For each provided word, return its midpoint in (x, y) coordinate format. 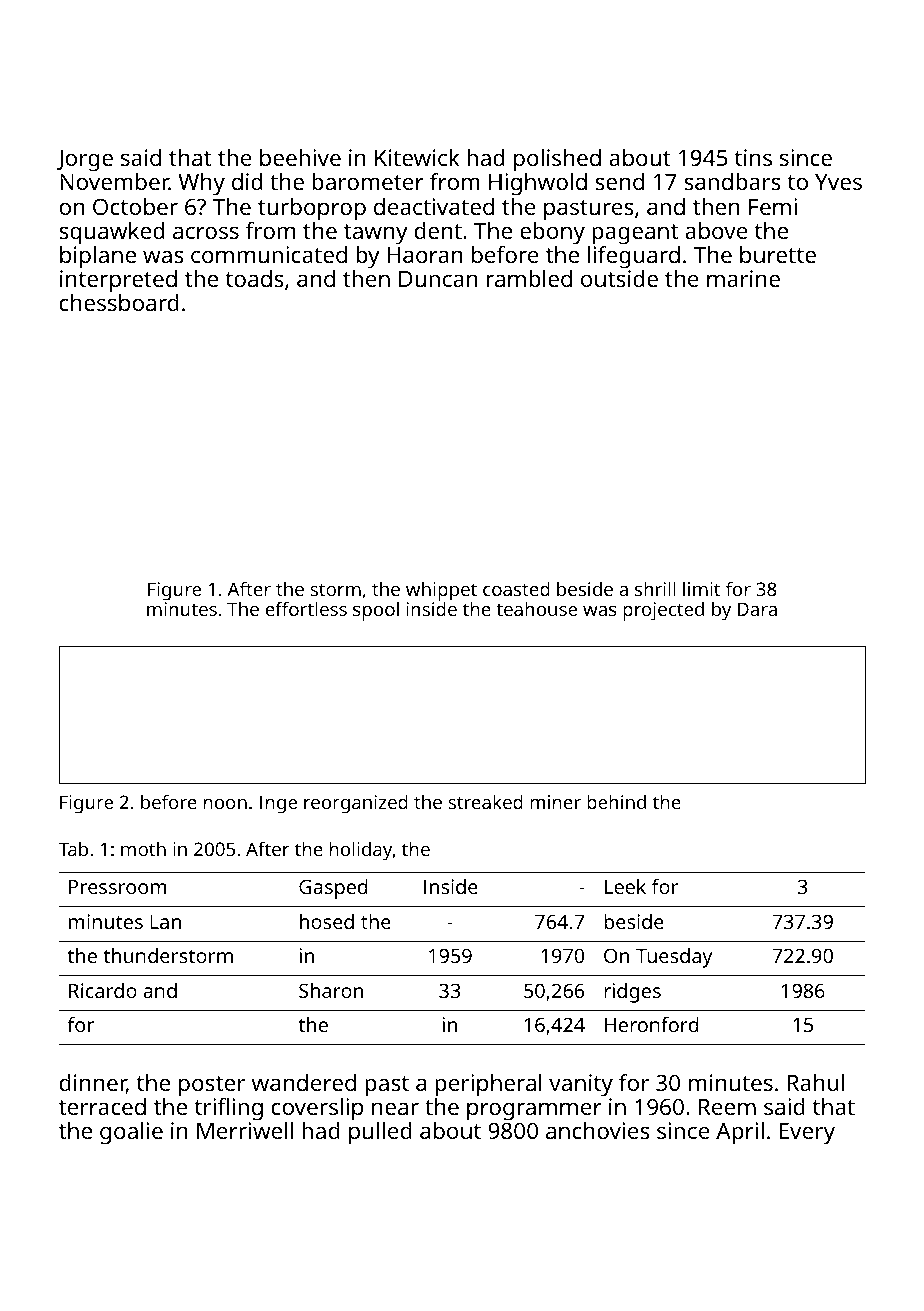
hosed (327, 921)
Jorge (84, 161)
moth (143, 849)
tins (753, 157)
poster (212, 1086)
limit (701, 589)
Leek (625, 886)
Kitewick (417, 157)
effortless (306, 608)
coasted (516, 589)
